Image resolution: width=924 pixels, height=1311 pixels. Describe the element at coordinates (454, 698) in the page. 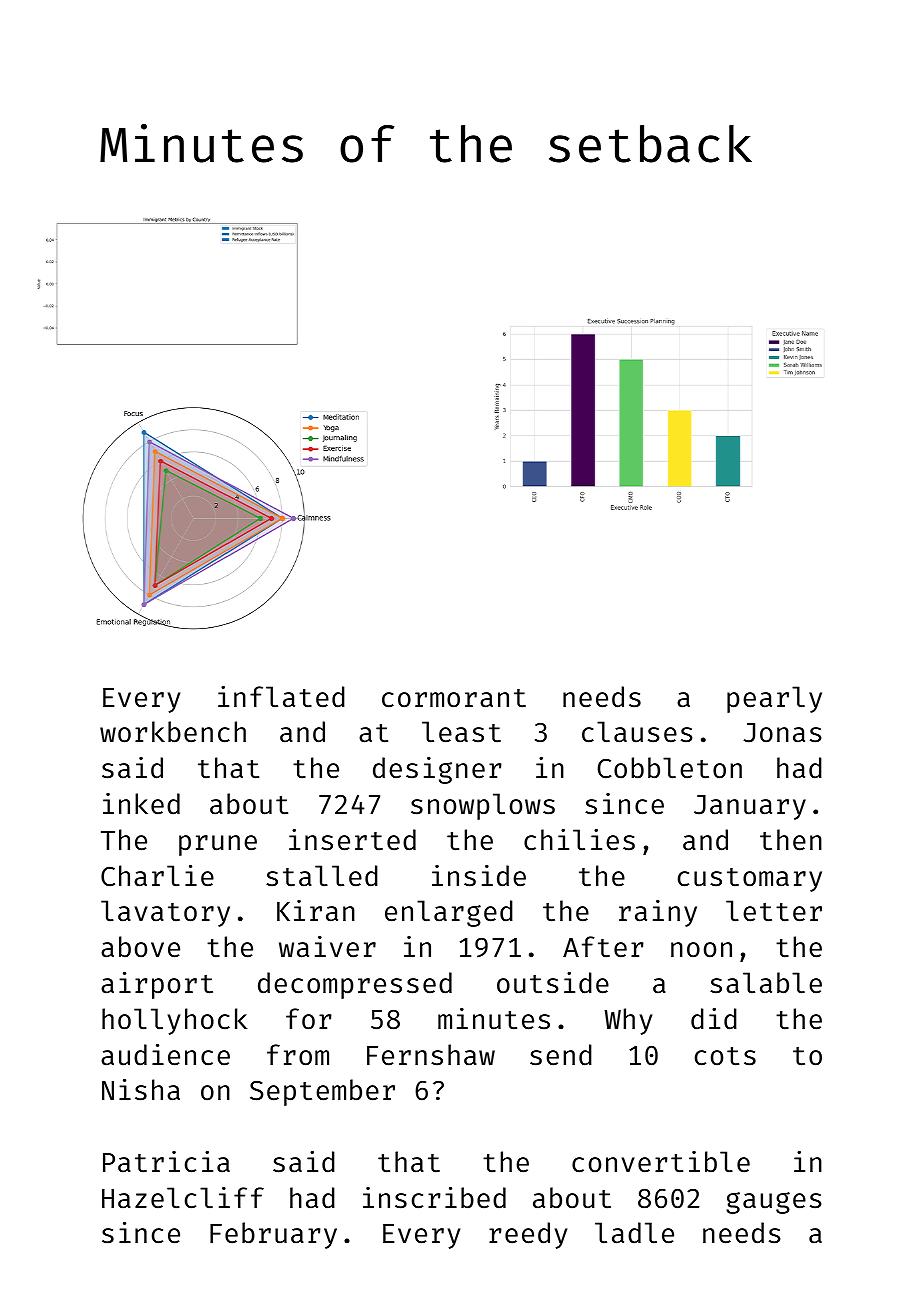

I see `cormorant` at that location.
